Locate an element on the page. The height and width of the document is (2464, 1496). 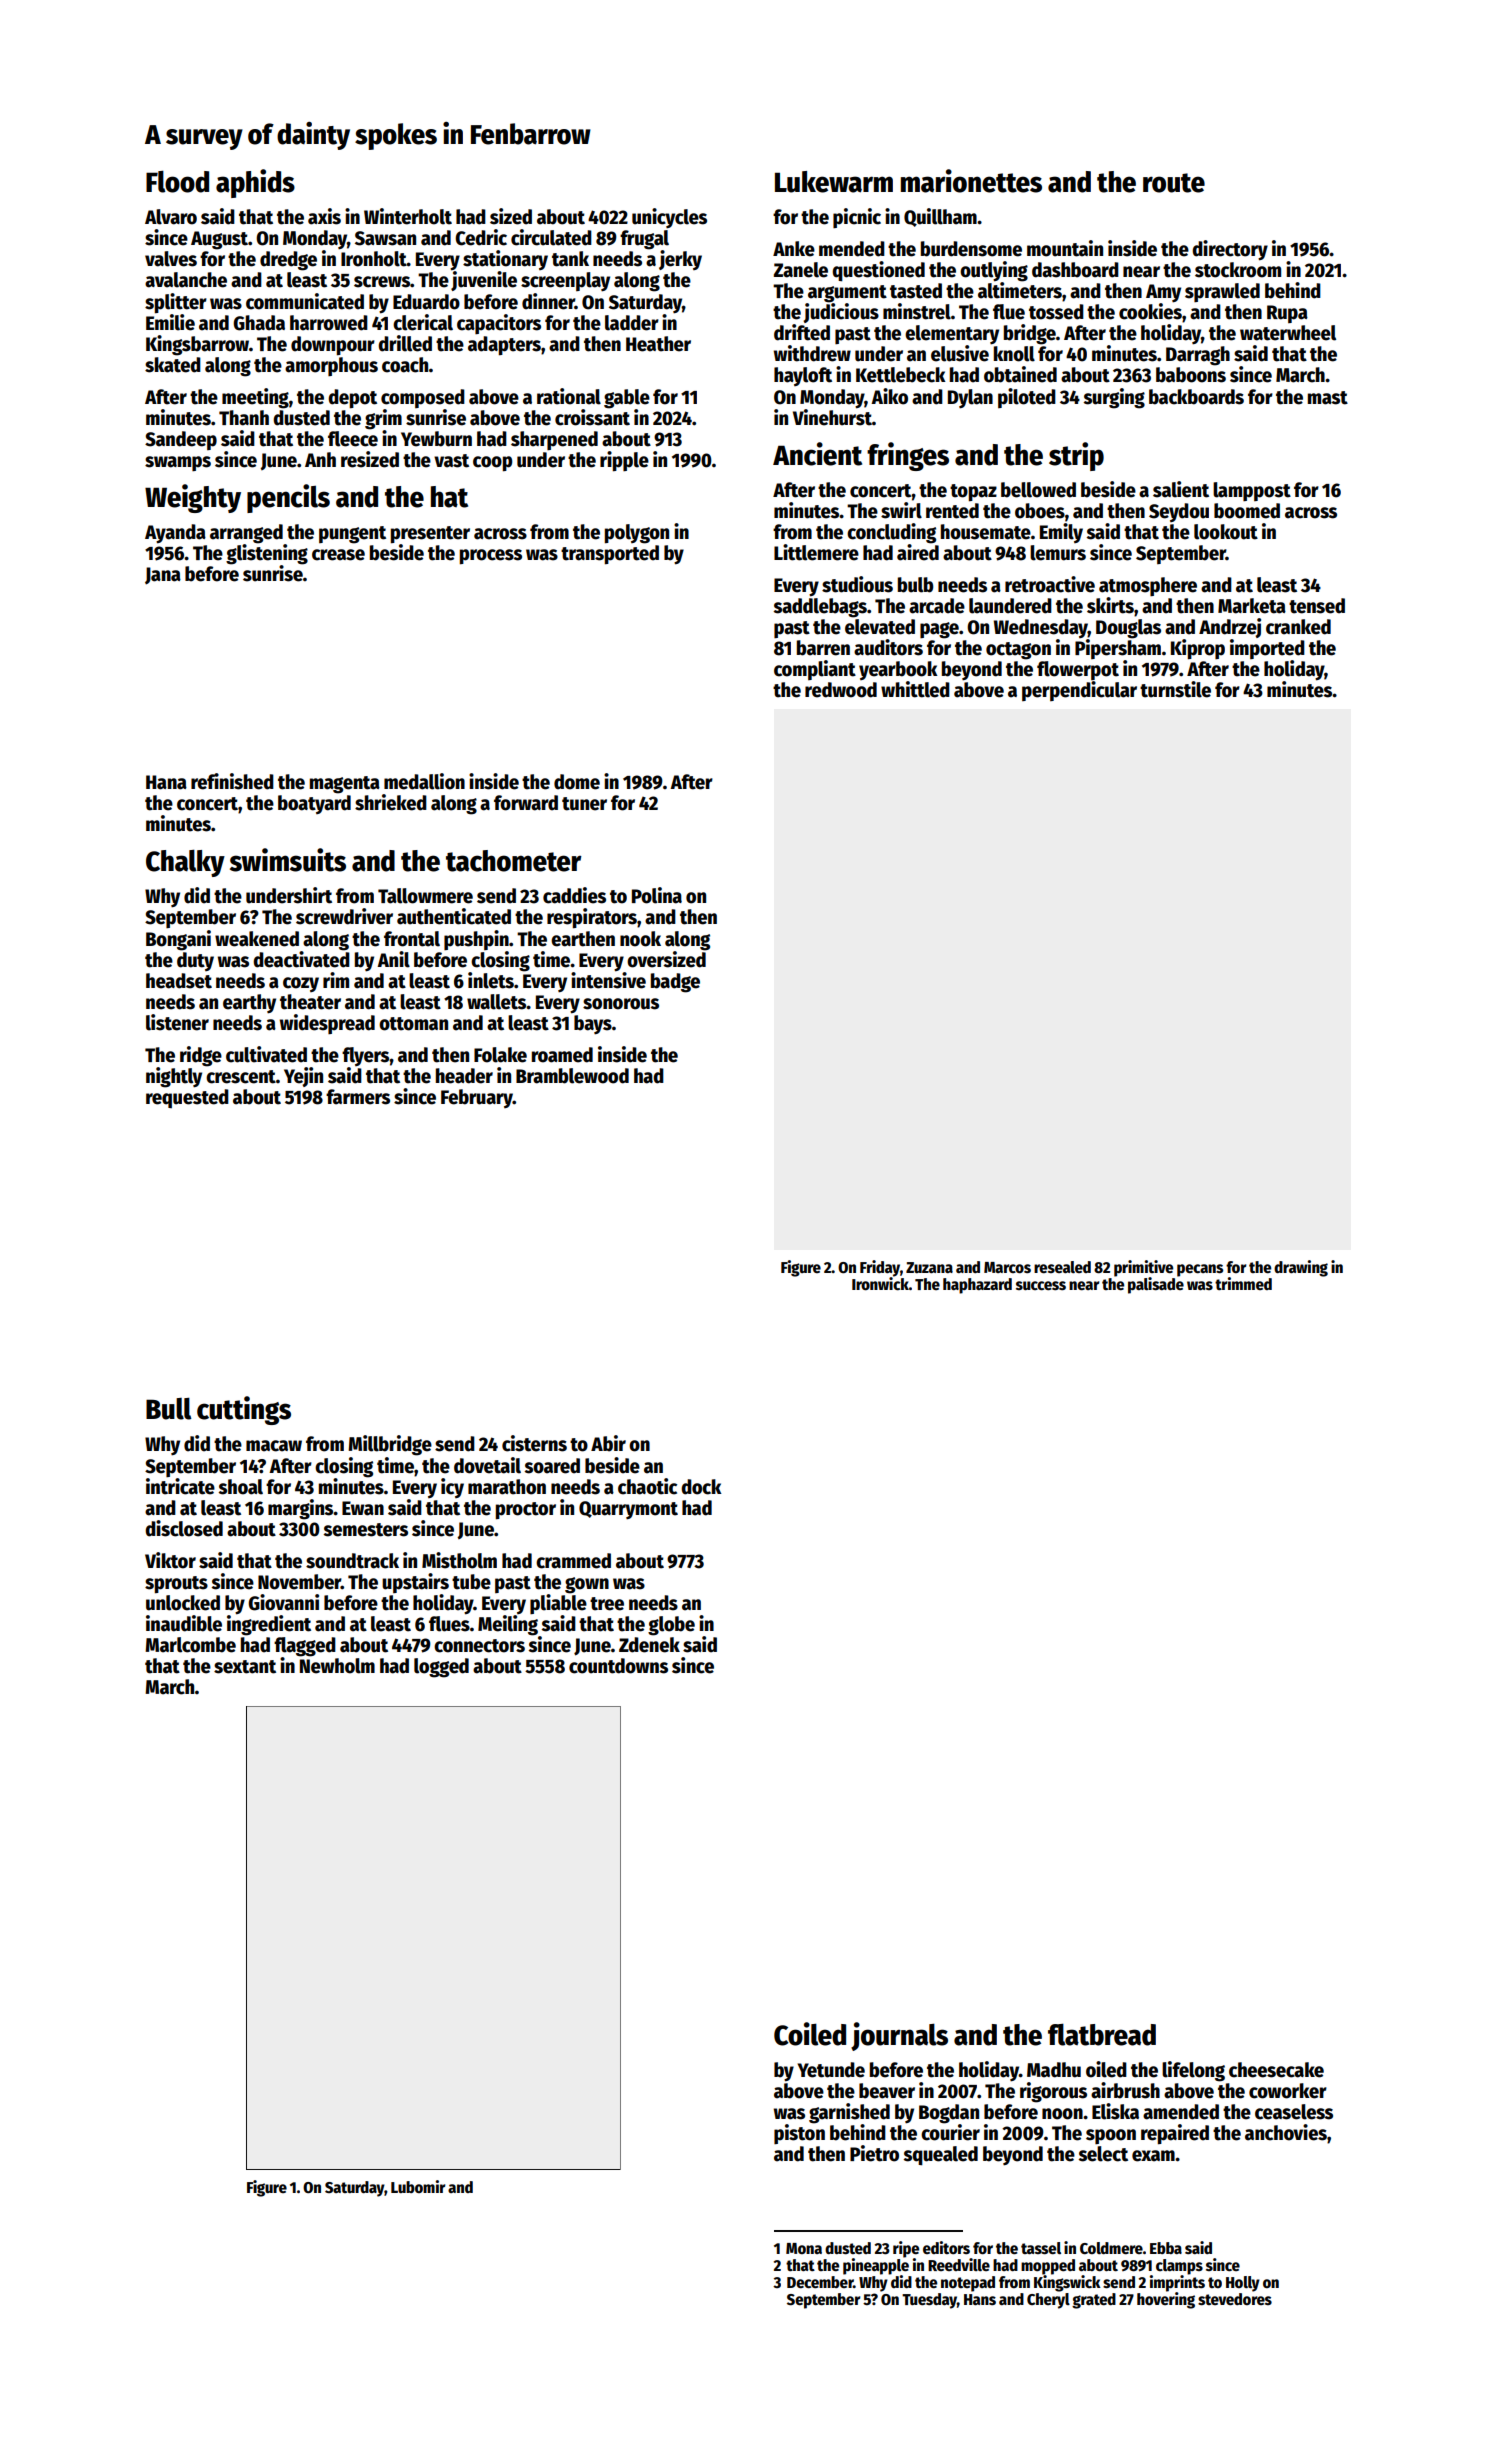
Lukewarm is located at coordinates (834, 182).
